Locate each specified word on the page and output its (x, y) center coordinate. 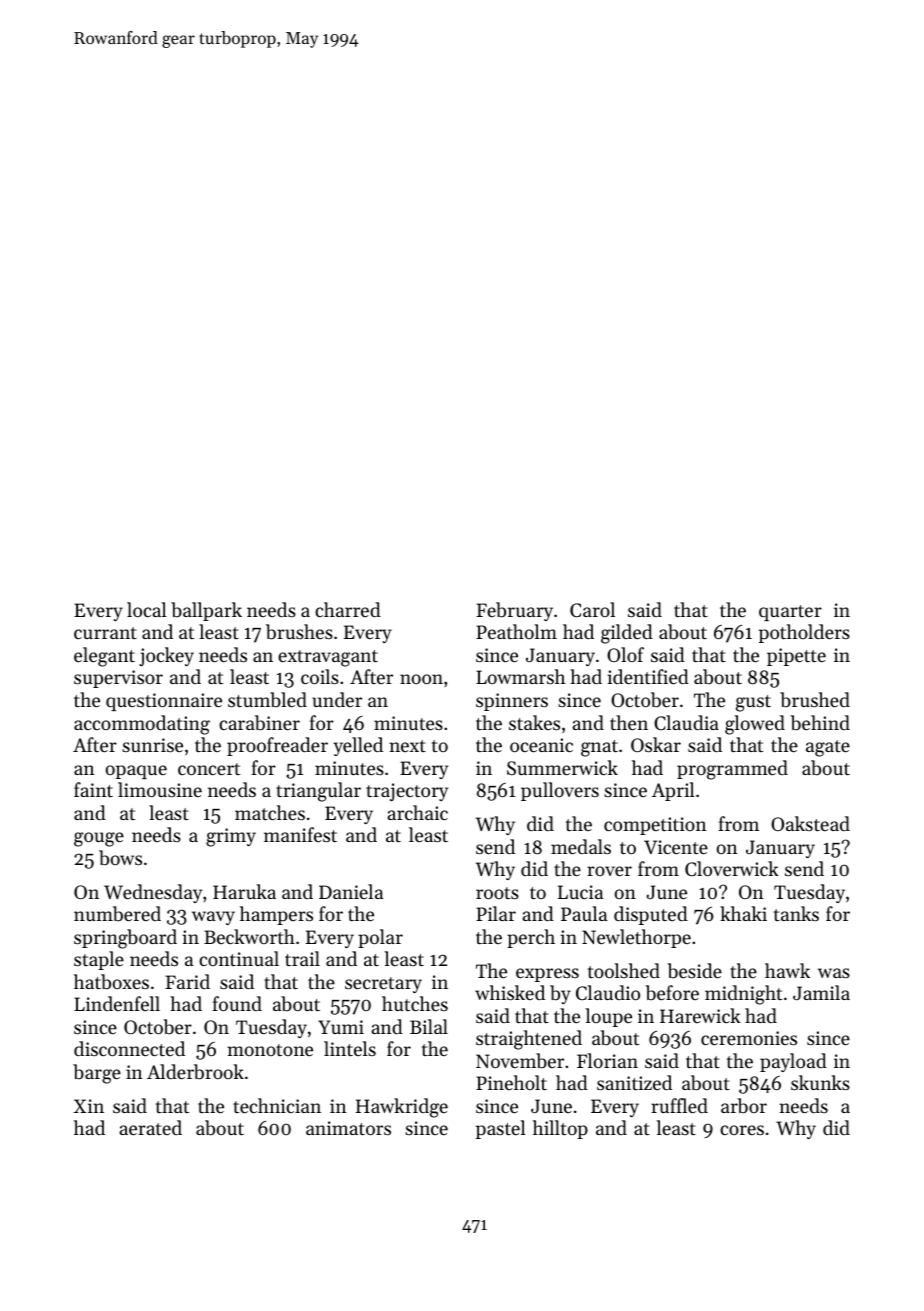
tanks (796, 913)
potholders (804, 633)
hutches (415, 1003)
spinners (512, 702)
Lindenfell (117, 1003)
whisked (510, 992)
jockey (166, 656)
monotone (270, 1050)
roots (497, 893)
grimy (231, 837)
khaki (743, 913)
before (672, 993)
